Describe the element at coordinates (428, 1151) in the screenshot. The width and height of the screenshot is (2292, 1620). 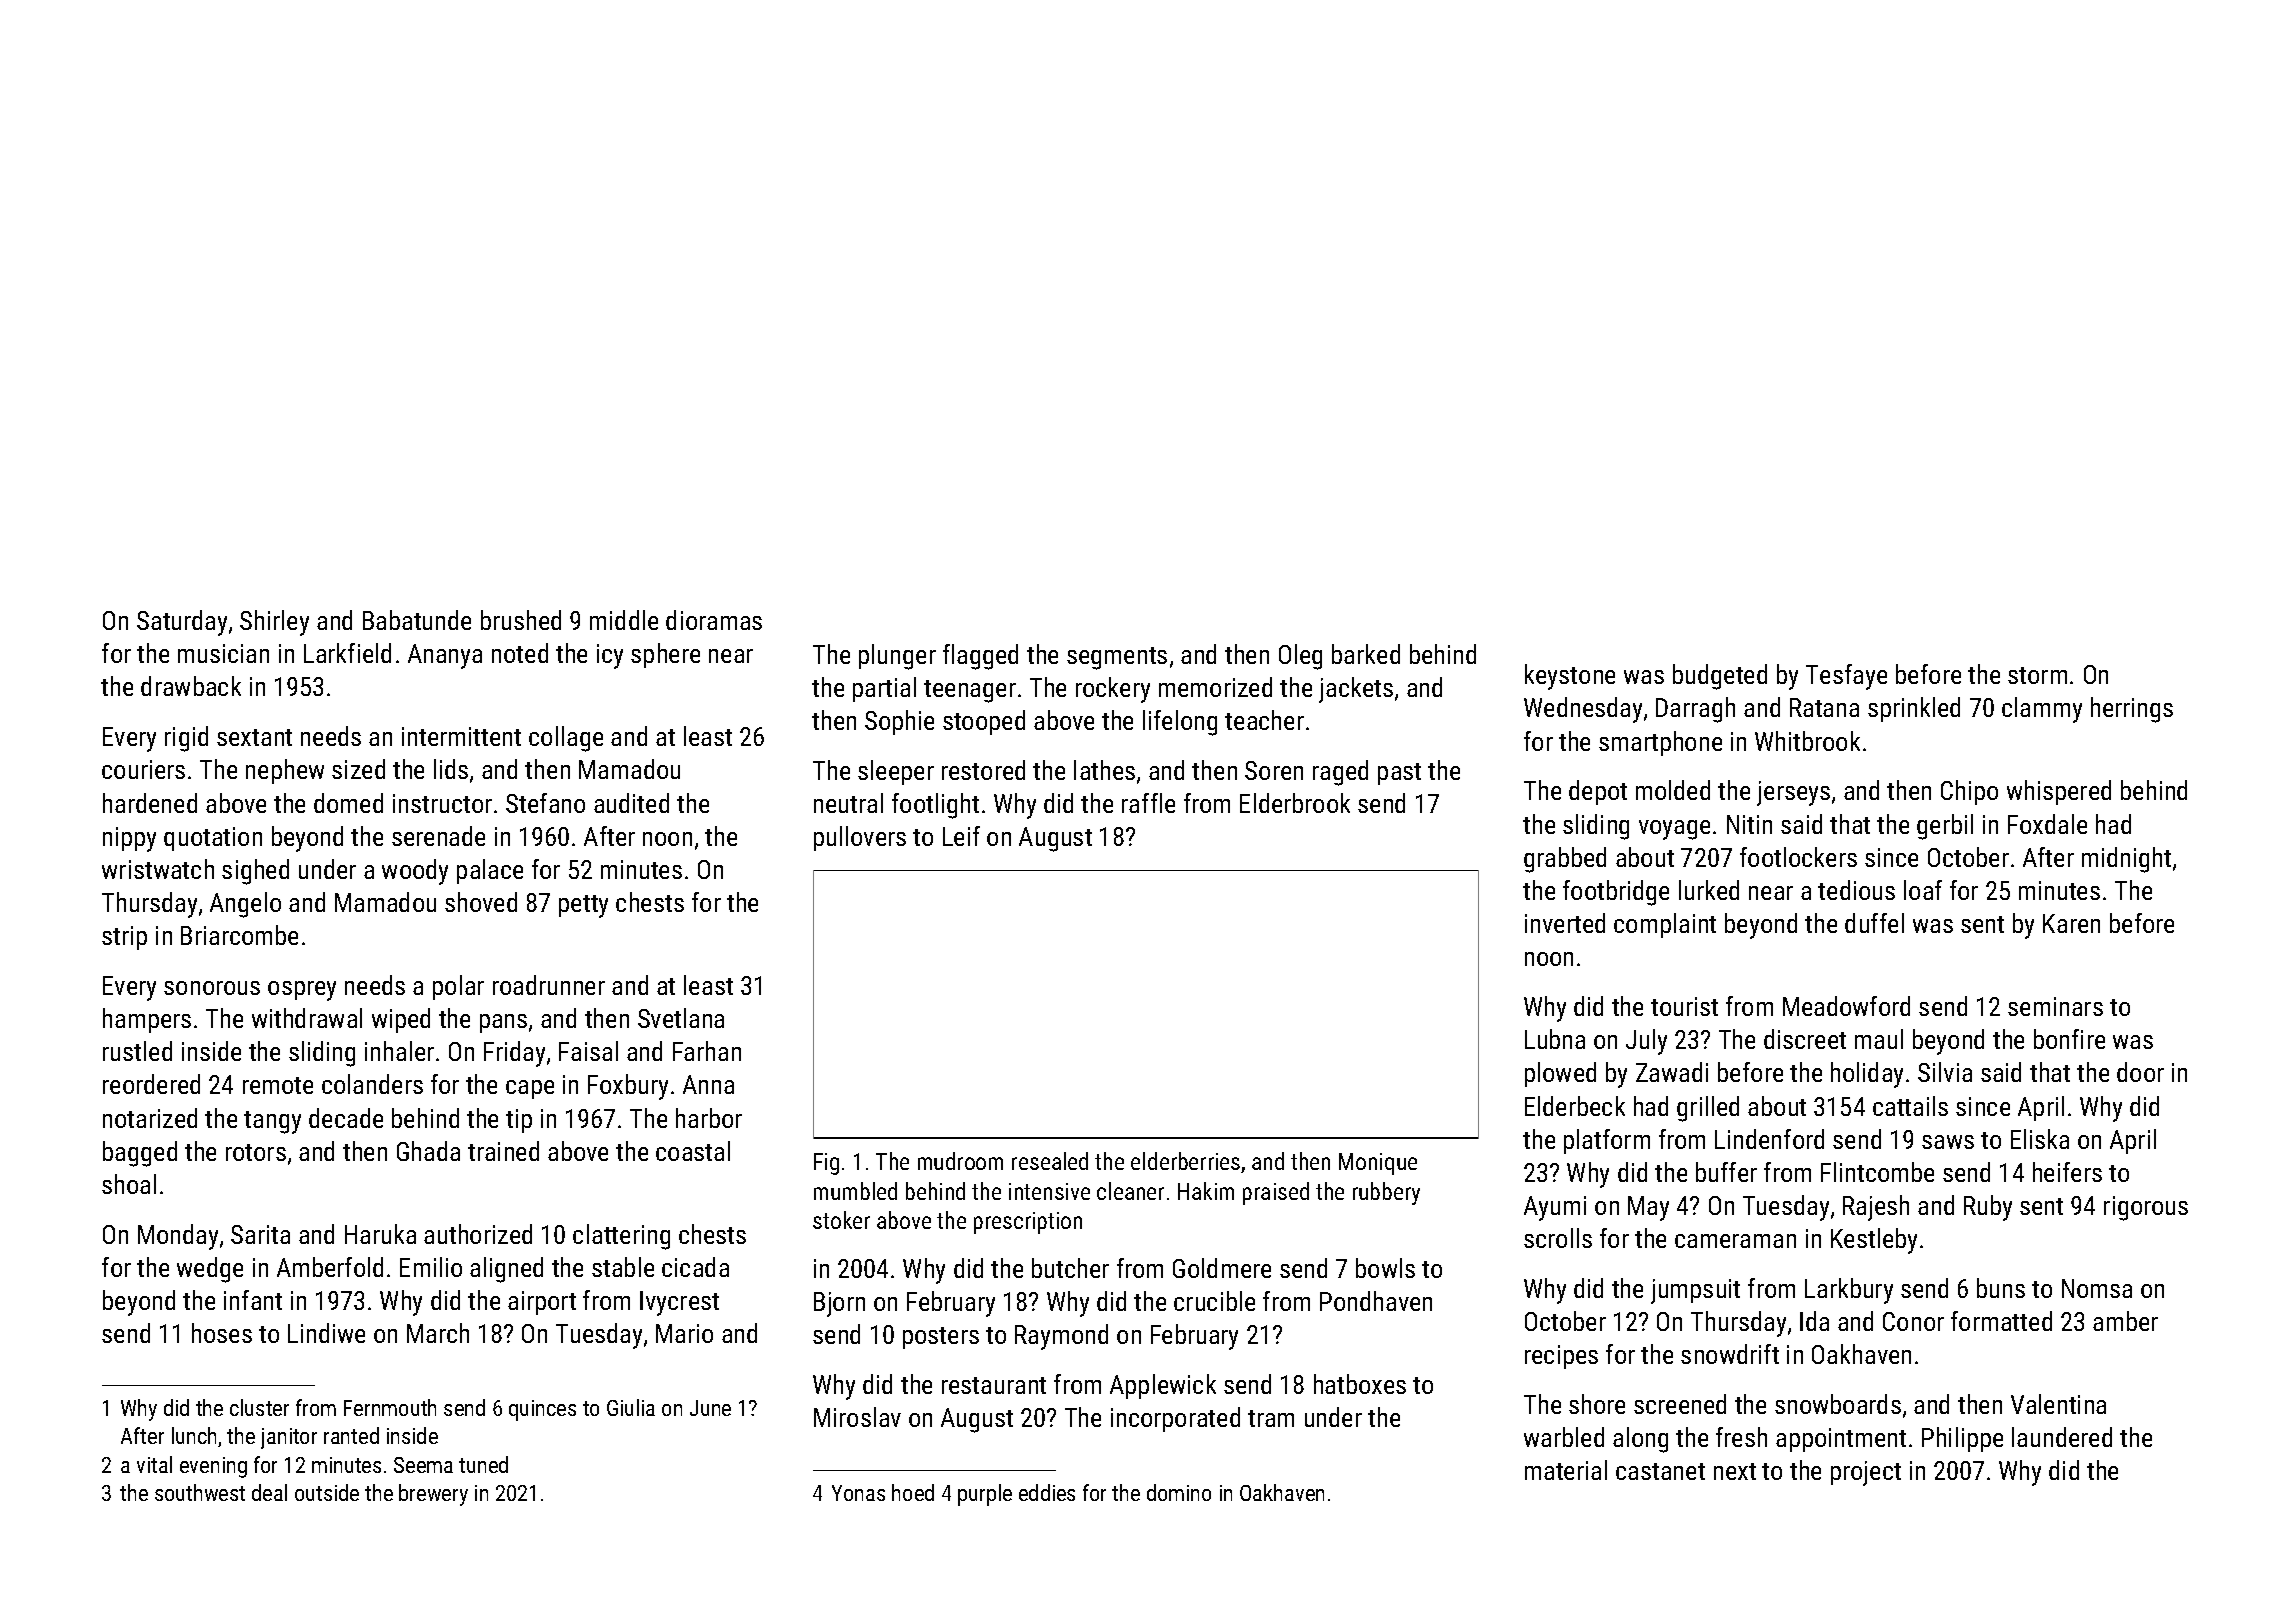
I see `Ghada` at that location.
